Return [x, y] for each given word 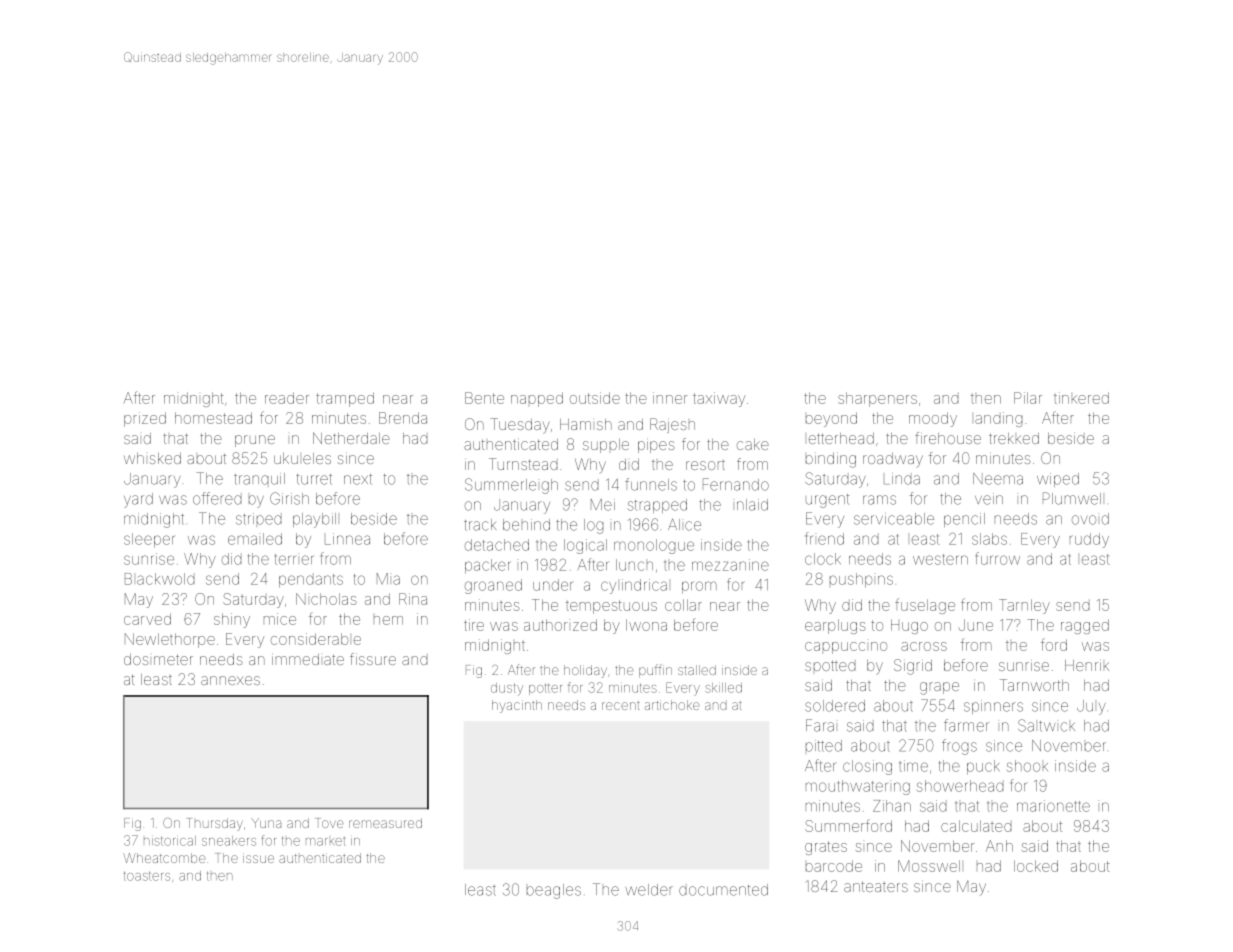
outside [595, 398]
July [1091, 707]
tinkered [1081, 398]
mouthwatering [858, 787]
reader [287, 398]
